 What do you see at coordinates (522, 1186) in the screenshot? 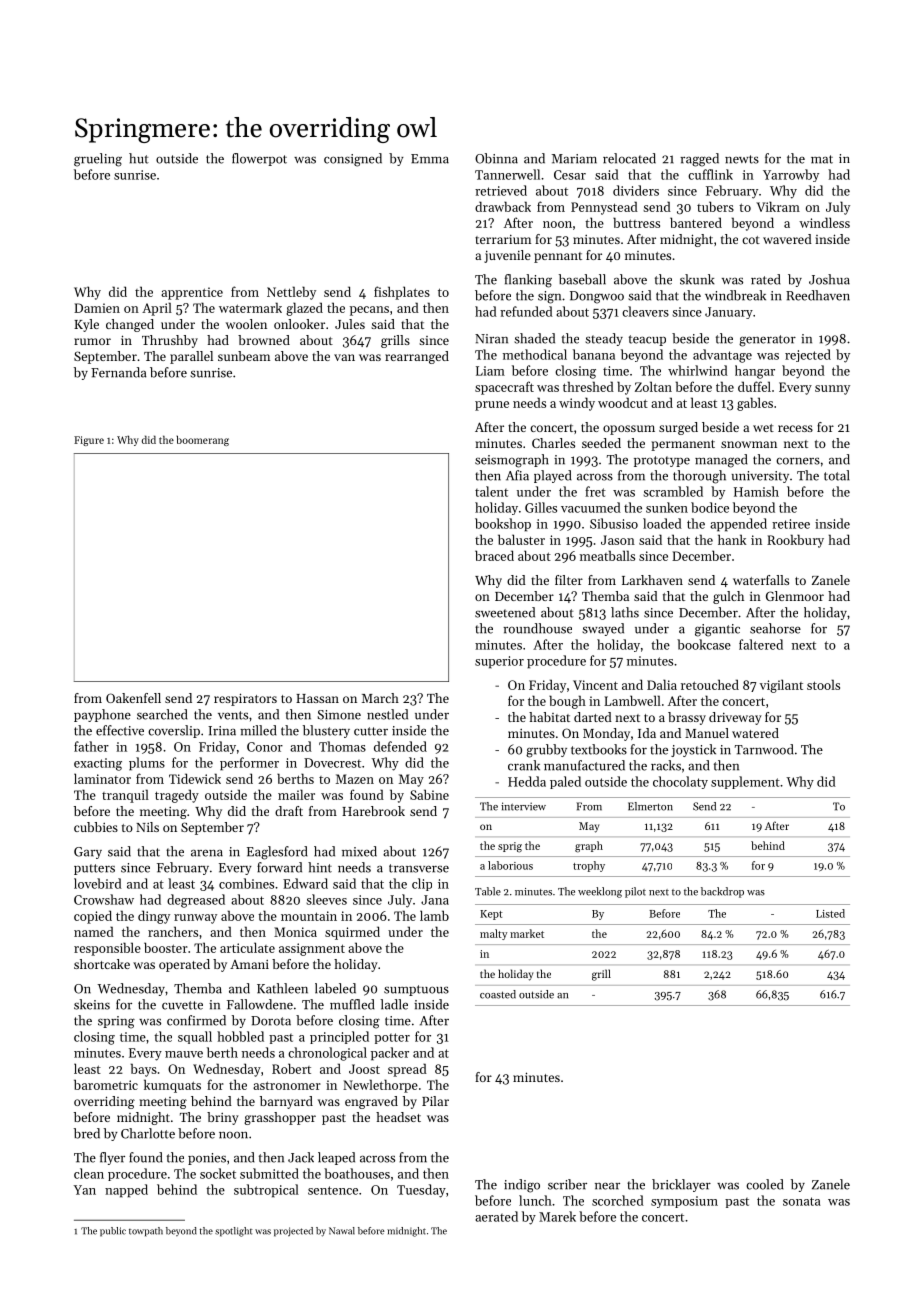
I see `indigo` at bounding box center [522, 1186].
